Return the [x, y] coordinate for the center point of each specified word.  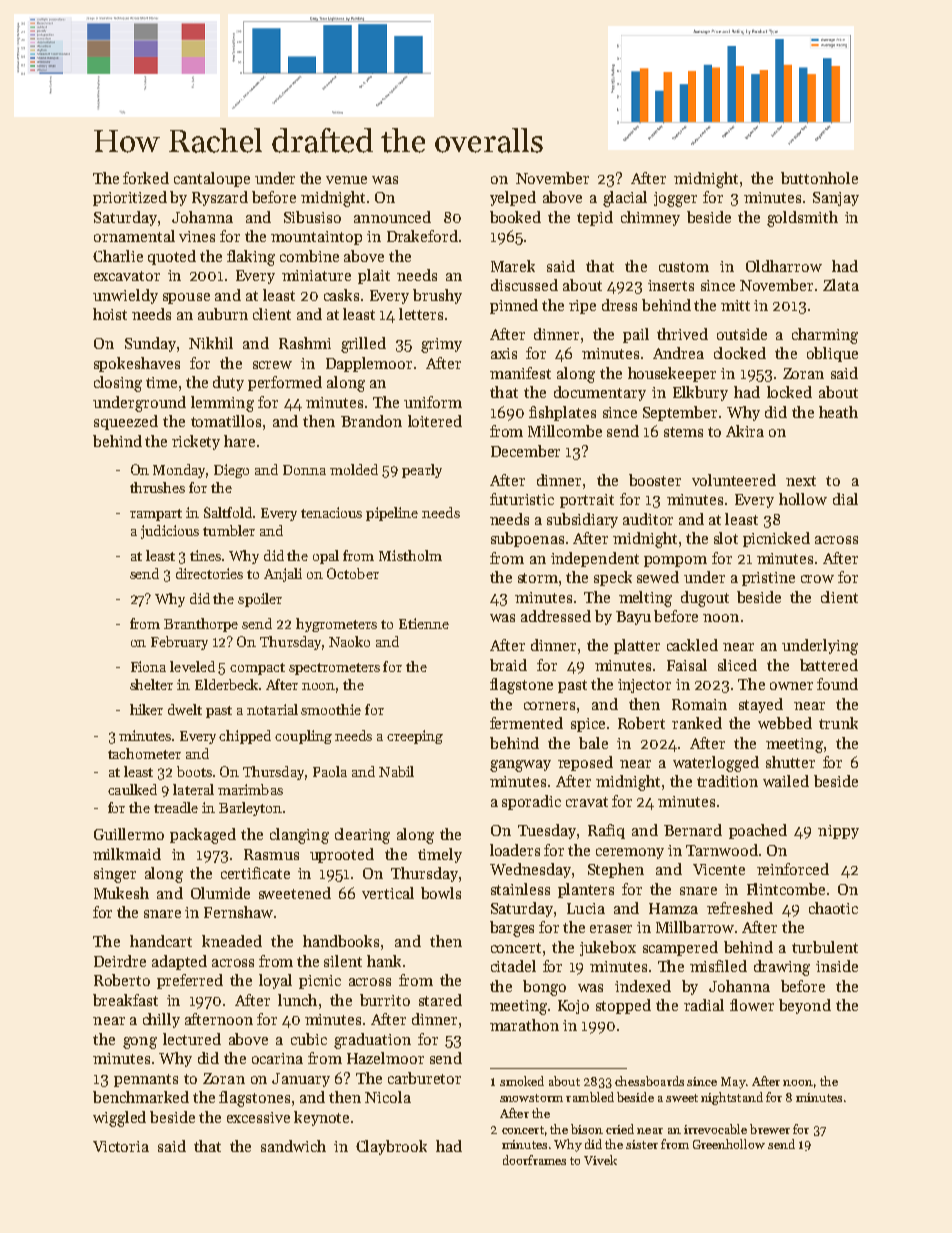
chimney [650, 218]
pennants [146, 1080]
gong [140, 1043]
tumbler [229, 530]
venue [346, 180]
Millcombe [565, 431]
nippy [838, 832]
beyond [805, 1006]
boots [194, 771]
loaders [515, 850]
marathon [524, 1025]
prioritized [130, 198]
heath [838, 412]
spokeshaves [137, 364]
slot [726, 538]
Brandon [371, 421]
